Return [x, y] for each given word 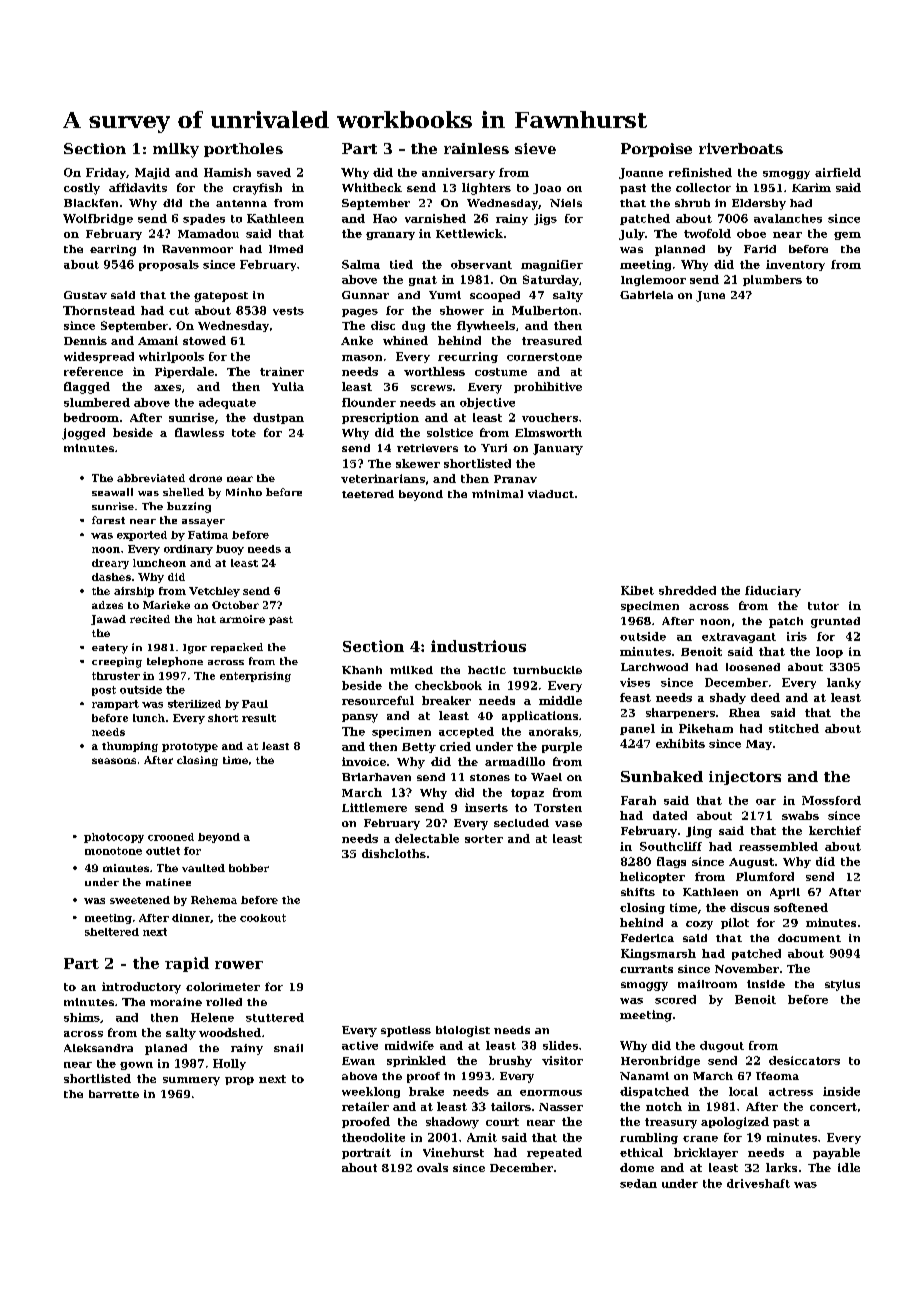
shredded [687, 590]
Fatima [208, 535]
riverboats [741, 148]
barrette [114, 1094]
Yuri [494, 448]
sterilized [194, 704]
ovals [432, 1167]
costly [82, 189]
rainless [476, 148]
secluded [521, 823]
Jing [699, 832]
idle [849, 1167]
